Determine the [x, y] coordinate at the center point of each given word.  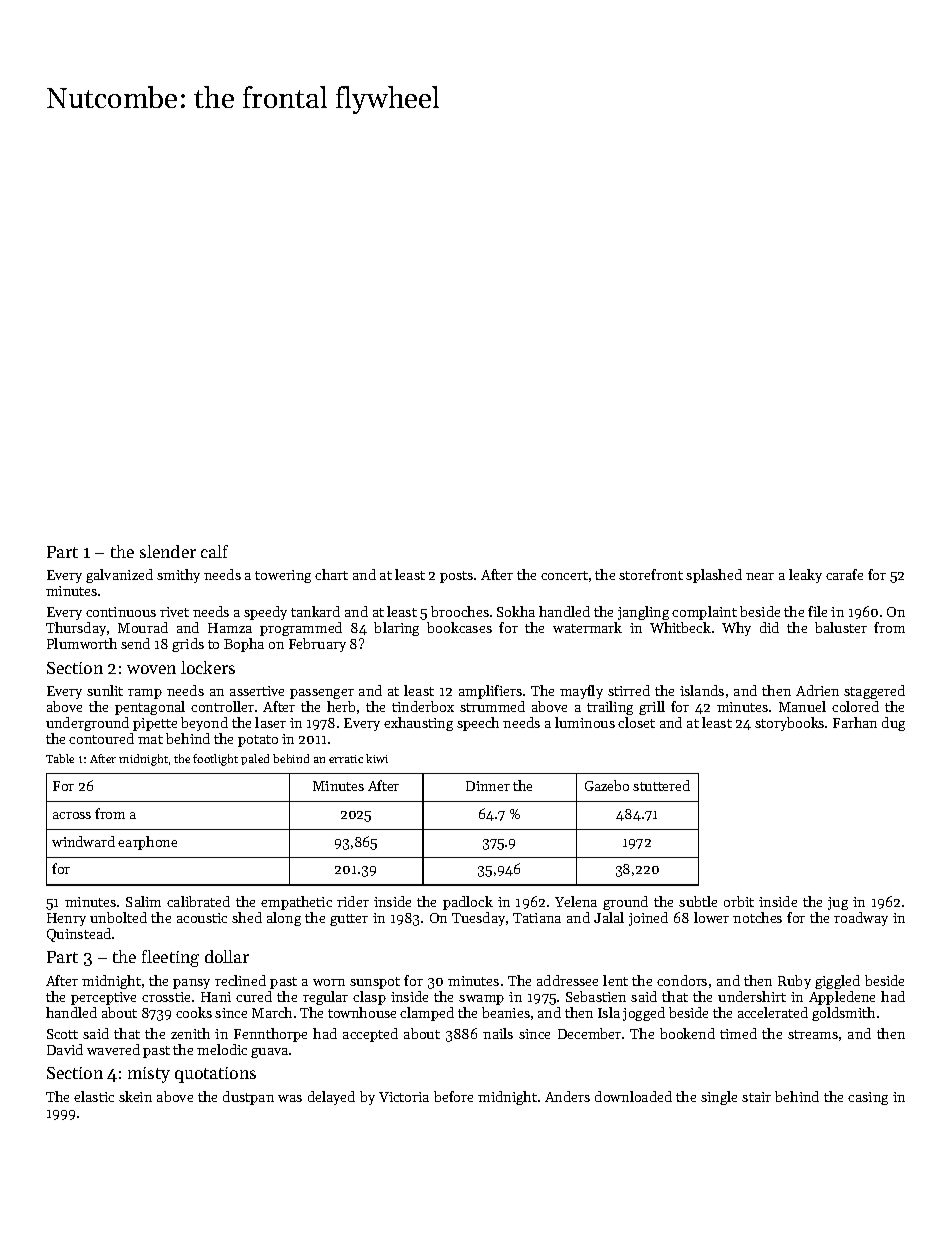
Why [736, 629]
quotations [215, 1075]
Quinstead [79, 935]
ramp [145, 694]
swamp [481, 1000]
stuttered [661, 785]
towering [283, 576]
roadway [861, 919]
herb [341, 706]
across [72, 815]
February [317, 645]
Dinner [488, 786]
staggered [874, 692]
